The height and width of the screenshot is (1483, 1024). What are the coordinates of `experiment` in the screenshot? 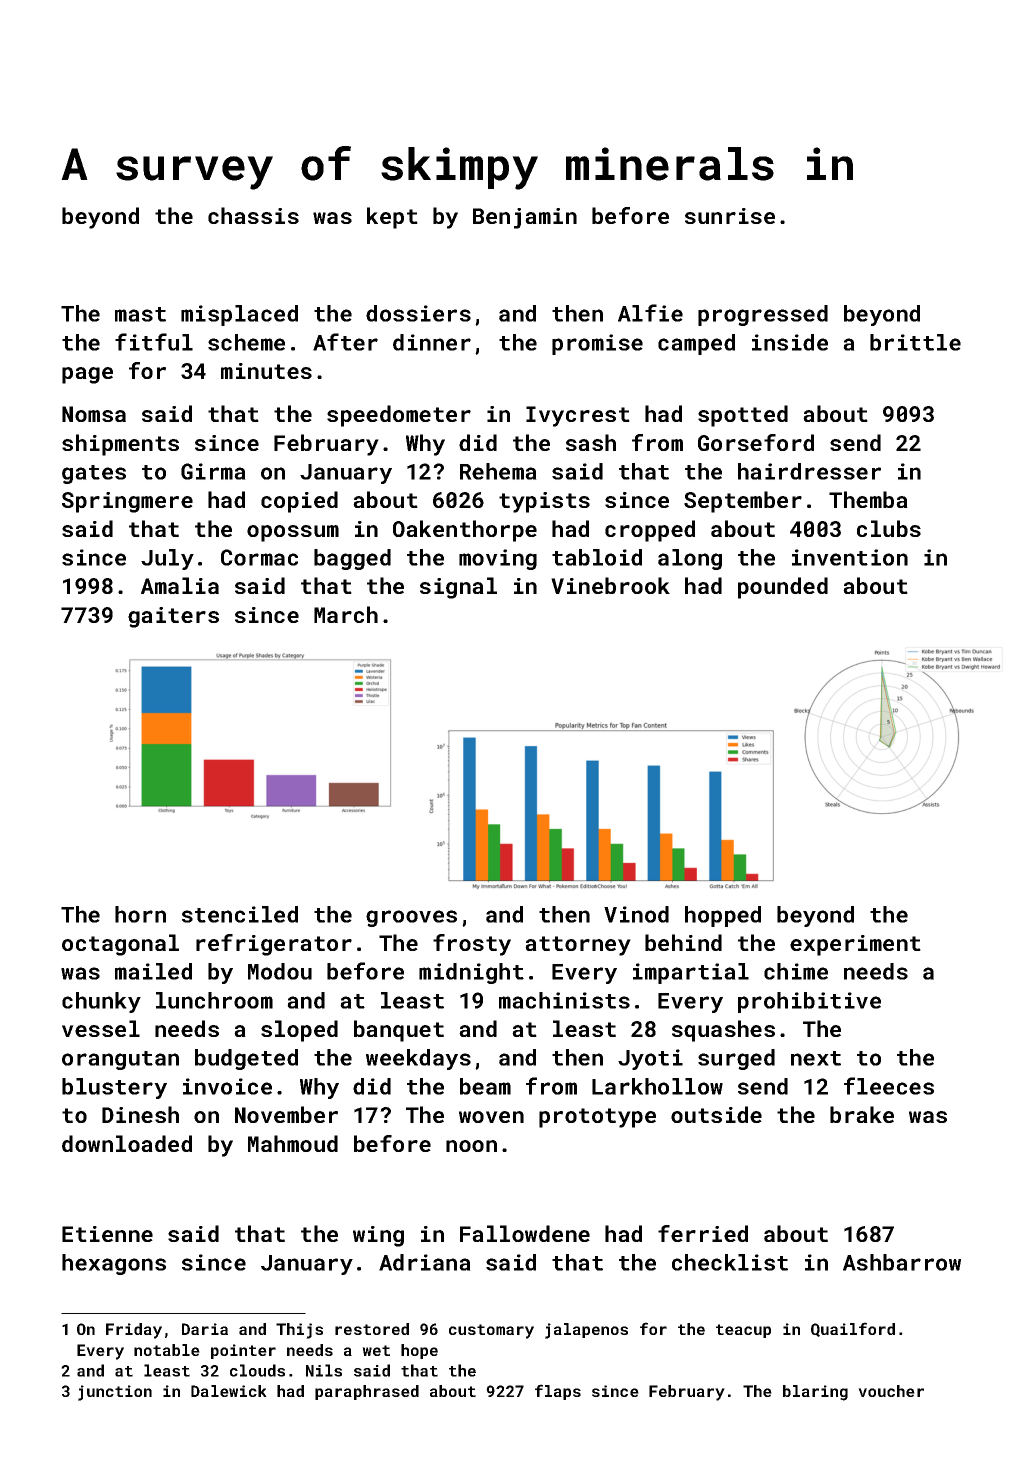 It's located at (855, 945).
